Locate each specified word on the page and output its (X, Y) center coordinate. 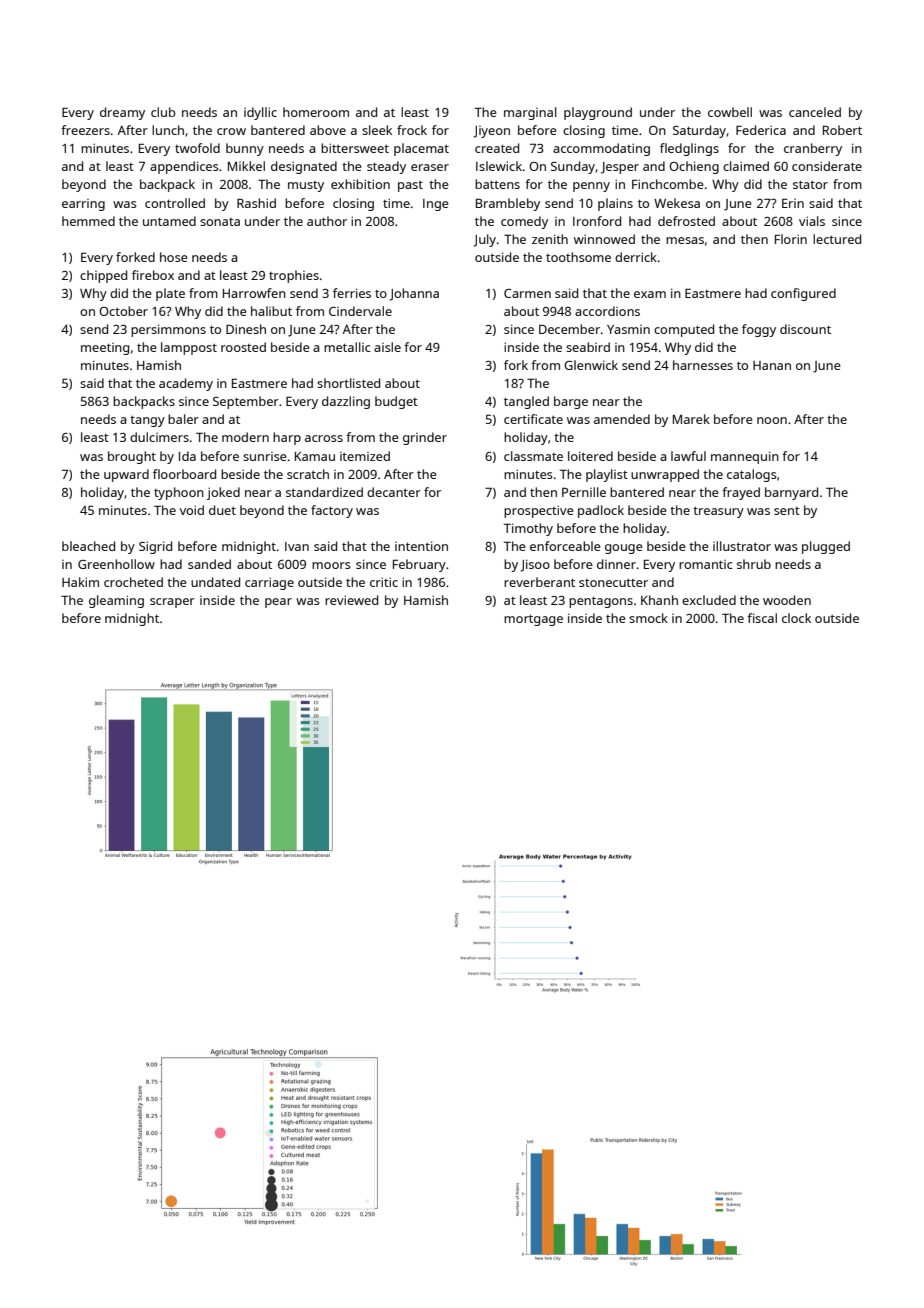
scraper (172, 603)
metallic (347, 347)
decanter (394, 492)
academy (186, 384)
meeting (105, 349)
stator (810, 184)
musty (306, 186)
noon (772, 420)
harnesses (703, 365)
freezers (85, 130)
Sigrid (155, 547)
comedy (524, 222)
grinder (425, 438)
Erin (793, 203)
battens (497, 184)
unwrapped (665, 475)
